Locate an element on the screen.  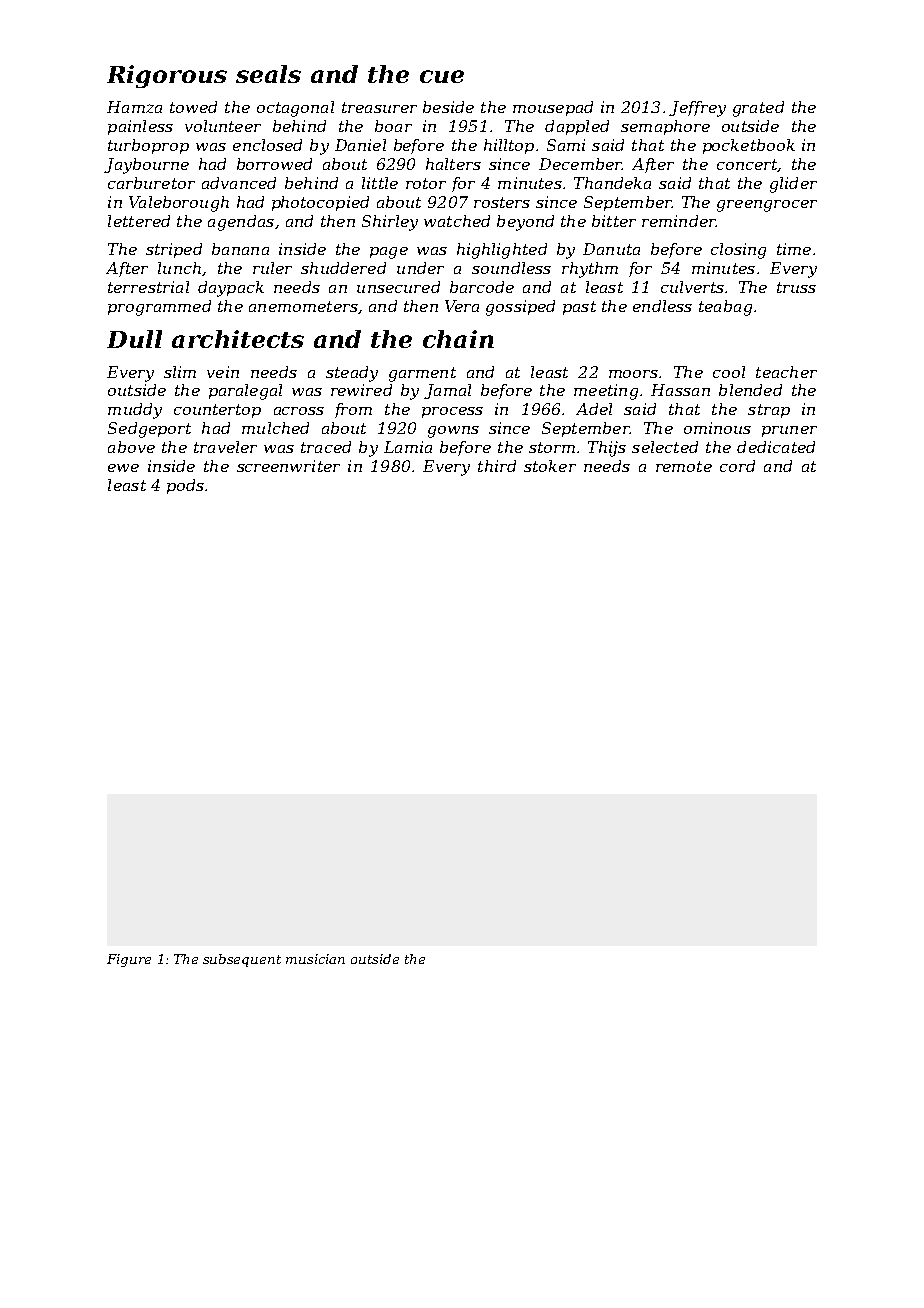
pods is located at coordinates (185, 486).
